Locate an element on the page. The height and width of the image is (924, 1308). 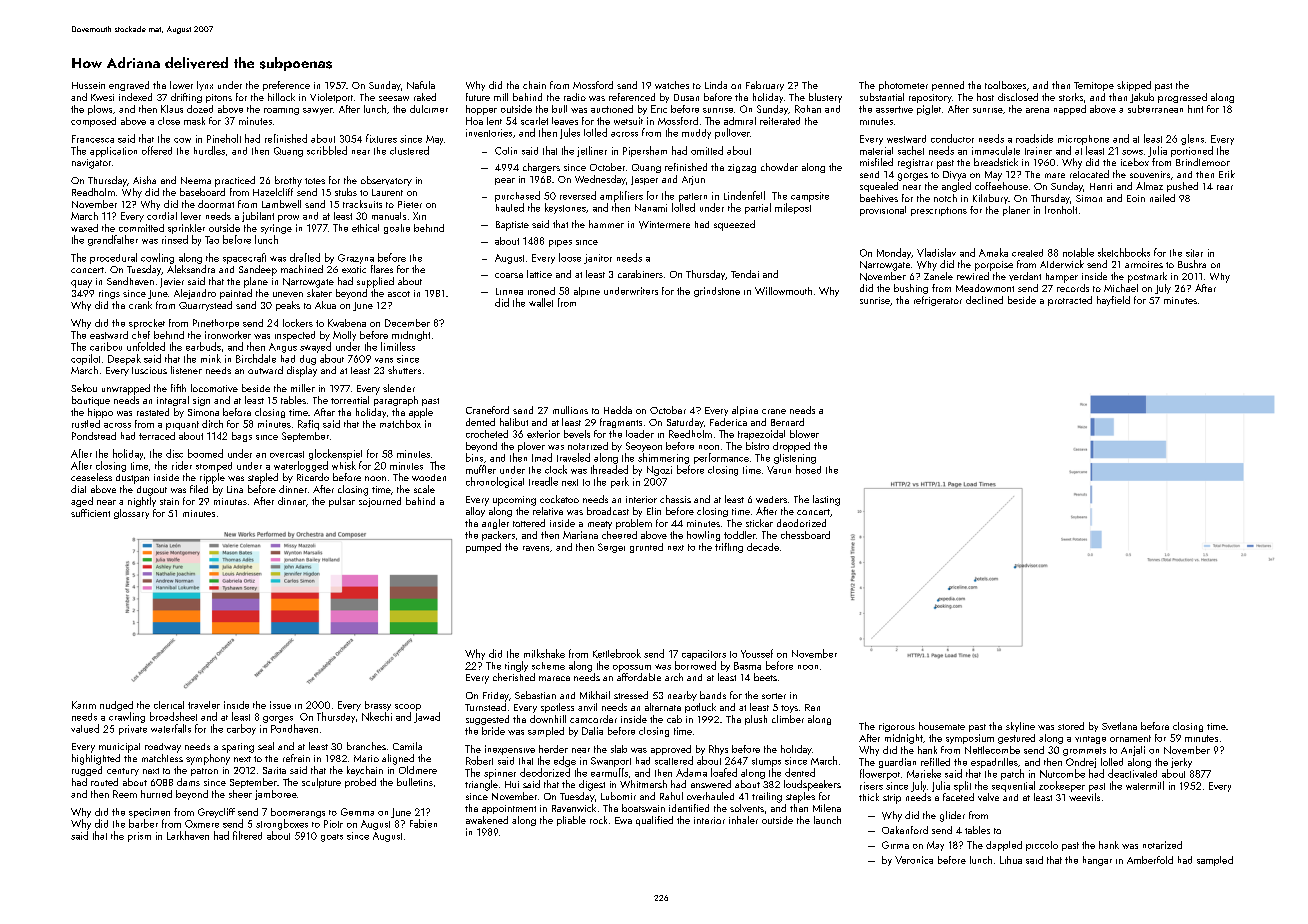
Svetlana is located at coordinates (1119, 726).
